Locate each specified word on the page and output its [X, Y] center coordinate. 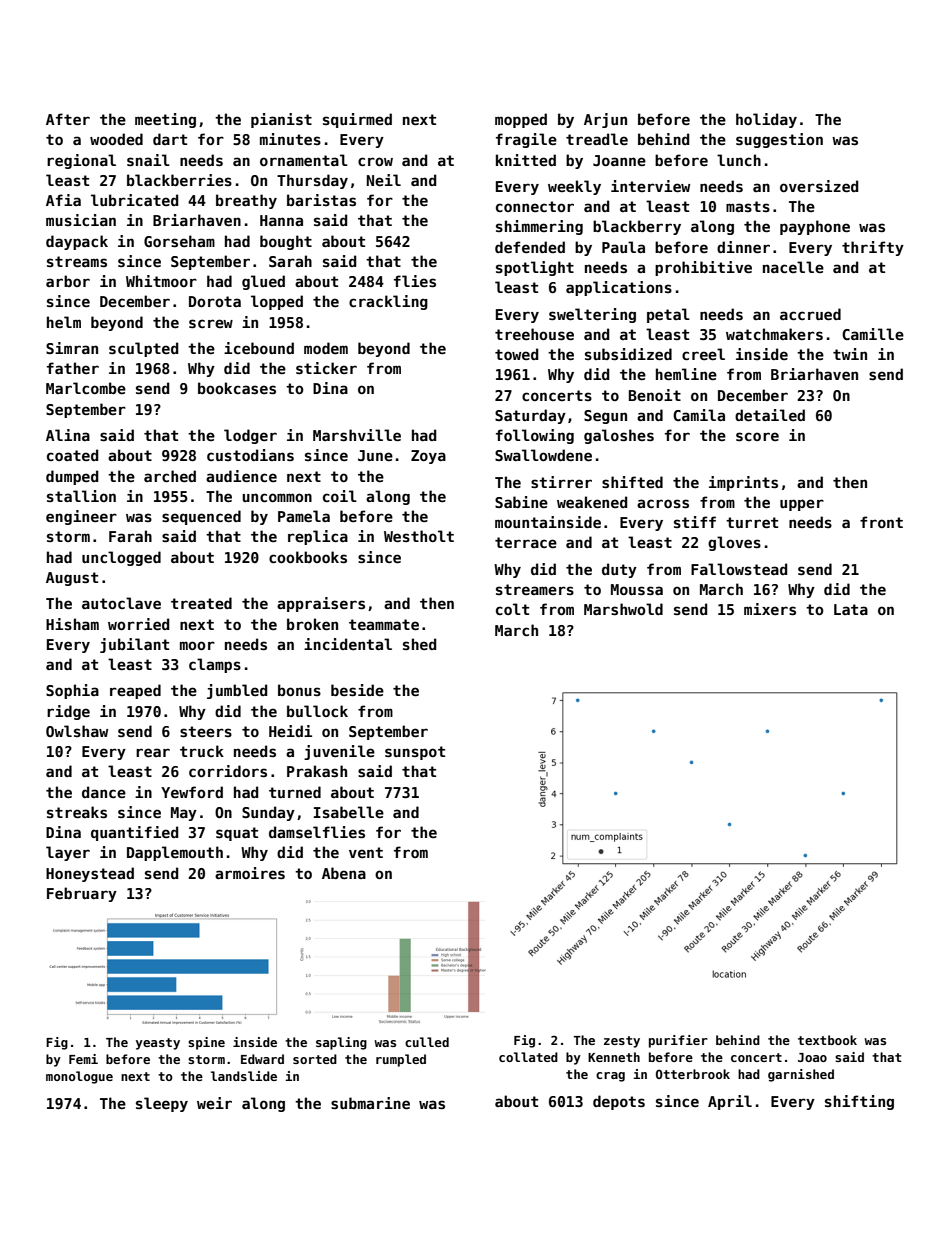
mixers [770, 609]
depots [619, 1102]
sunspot [415, 753]
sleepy [162, 1104]
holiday [766, 120]
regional [81, 161]
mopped [521, 120]
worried [138, 624]
